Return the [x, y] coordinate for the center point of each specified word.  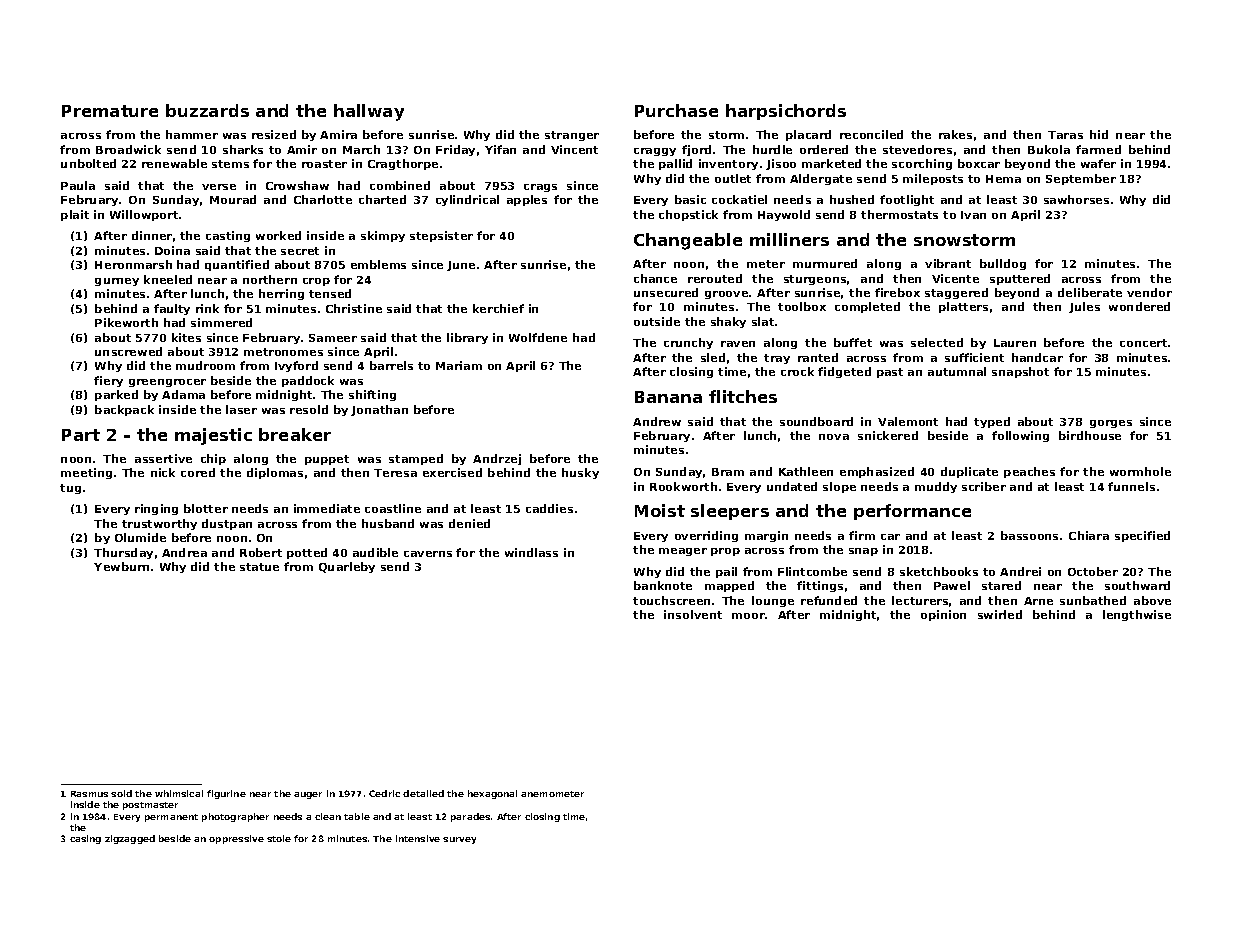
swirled [1000, 614]
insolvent [693, 614]
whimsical [179, 793]
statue [259, 567]
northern [270, 279]
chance [655, 278]
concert [1143, 343]
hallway [369, 112]
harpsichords [786, 112]
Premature [110, 111]
